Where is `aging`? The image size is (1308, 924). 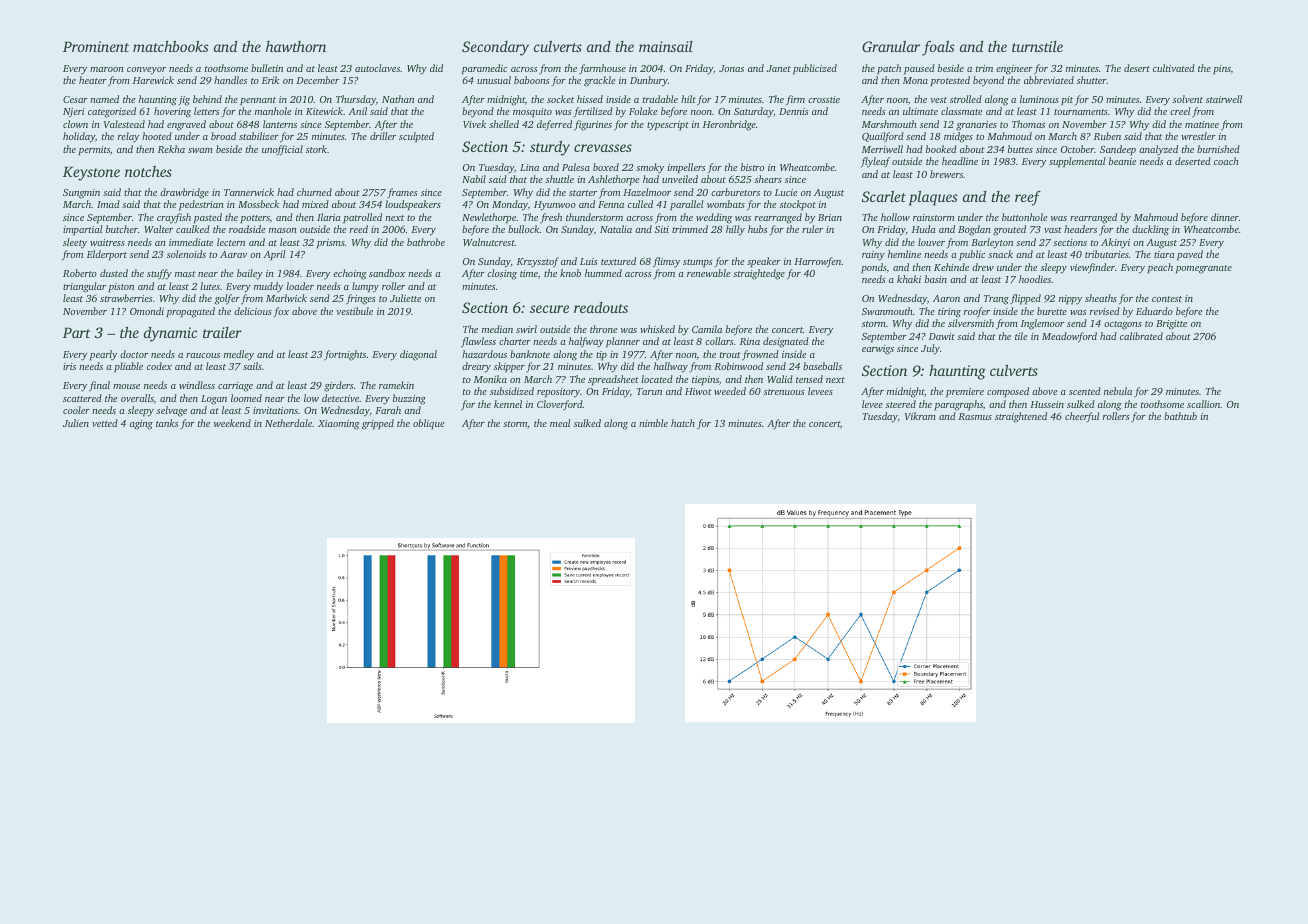
aging is located at coordinates (141, 425).
